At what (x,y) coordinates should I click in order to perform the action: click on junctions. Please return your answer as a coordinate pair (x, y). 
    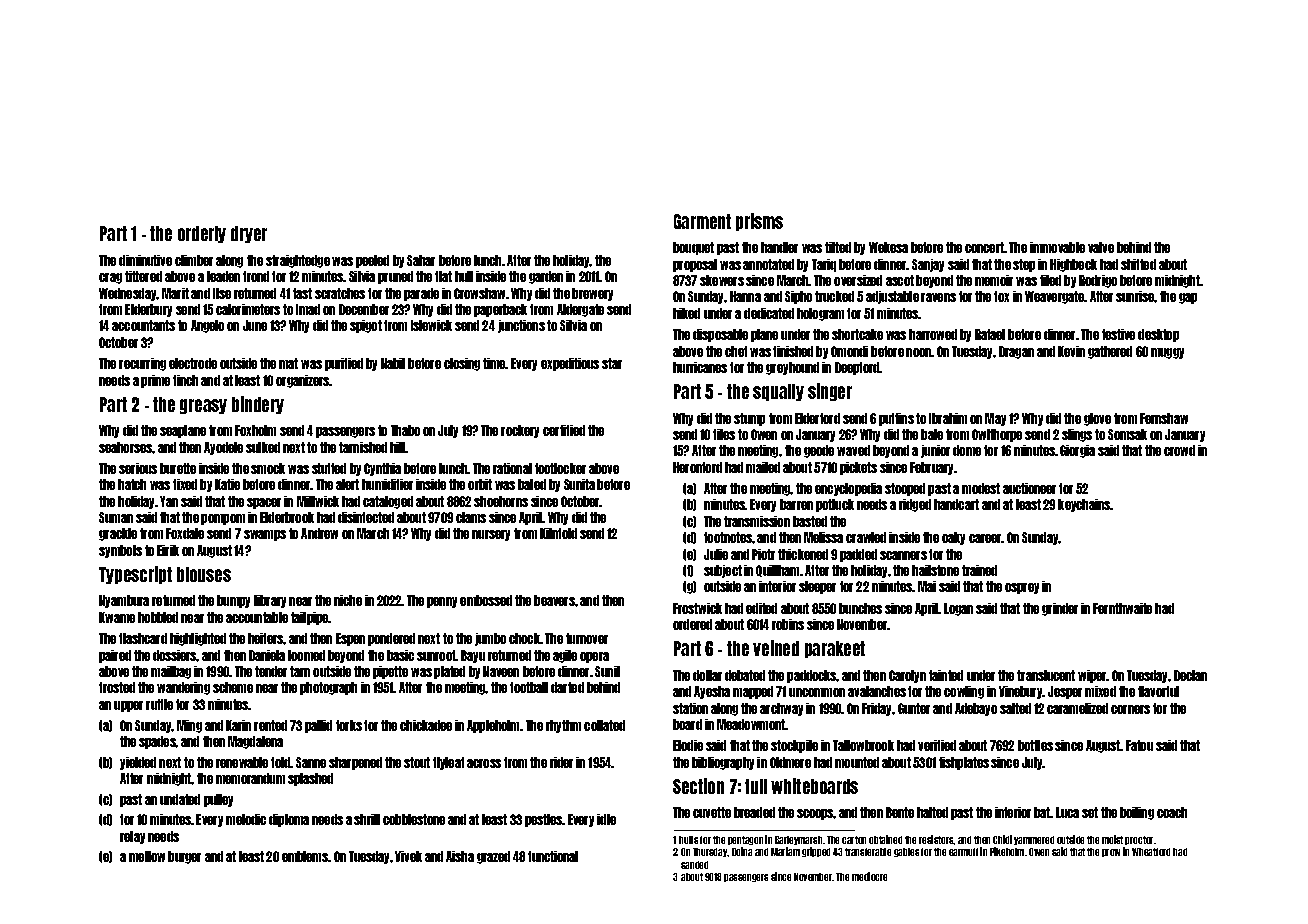
    Looking at the image, I should click on (521, 326).
